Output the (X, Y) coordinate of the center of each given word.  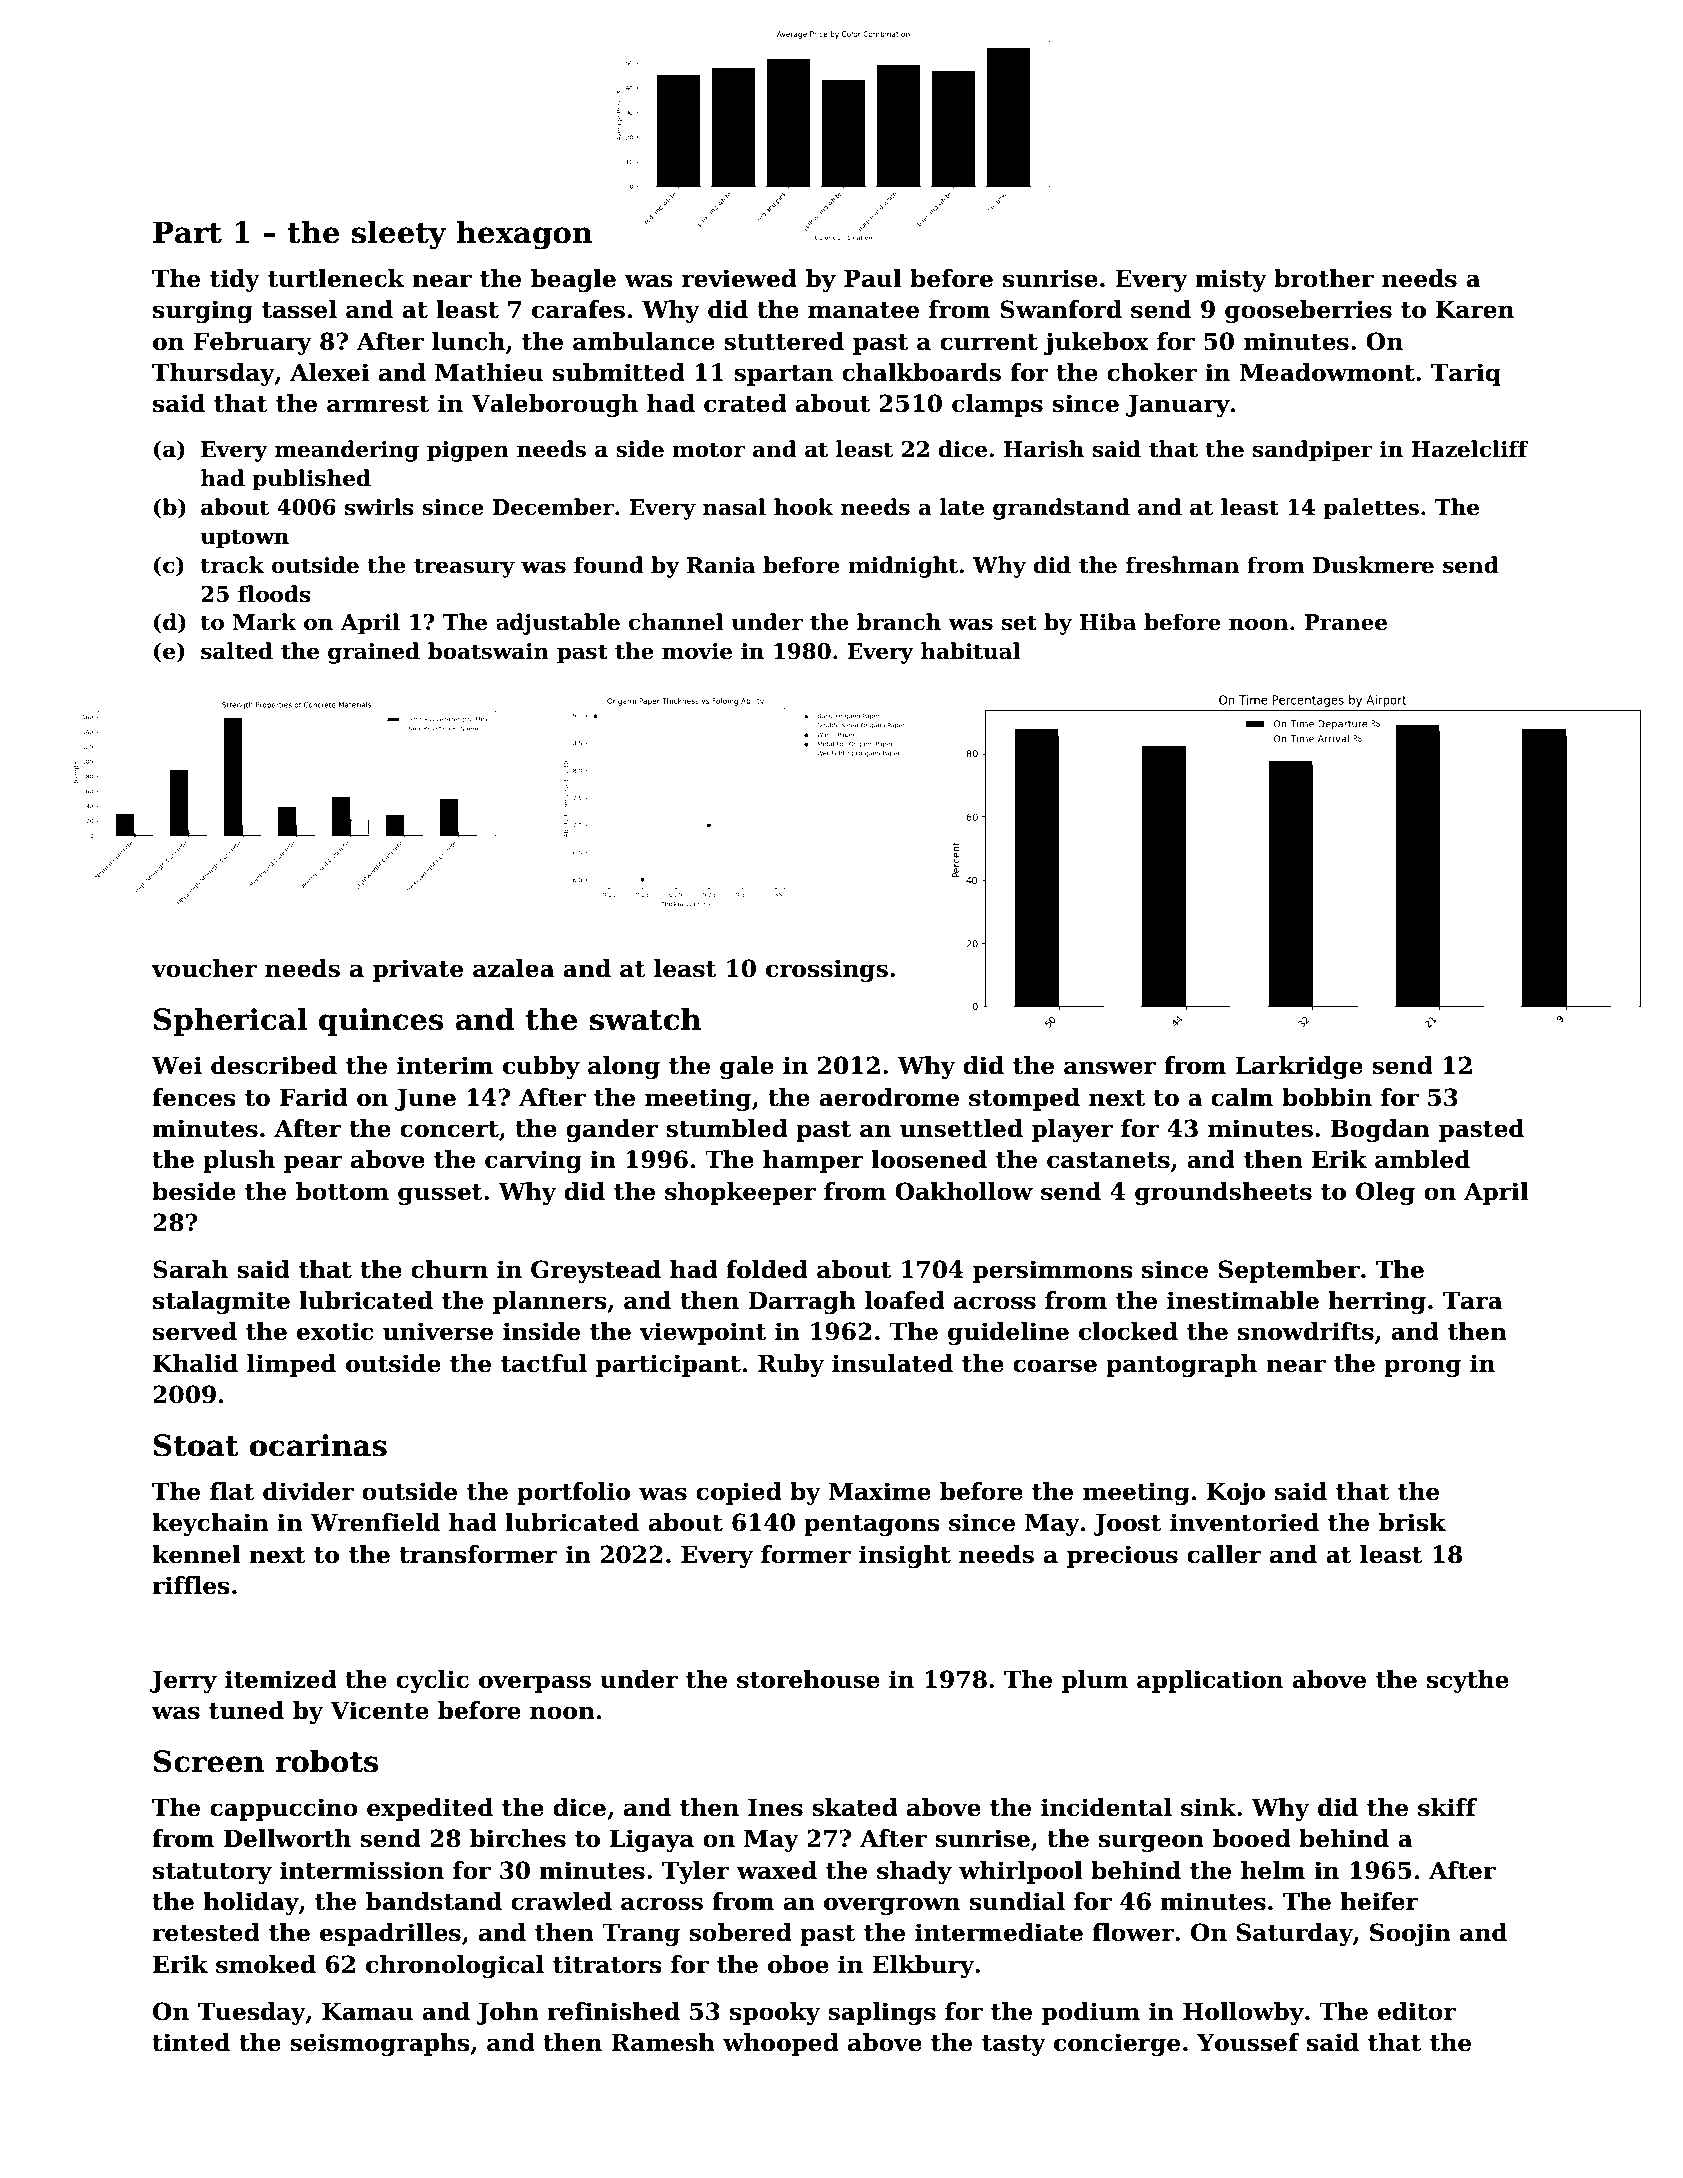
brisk (1412, 1522)
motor (708, 450)
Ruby (791, 1365)
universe (438, 1331)
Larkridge (1299, 1067)
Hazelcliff (1469, 449)
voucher (204, 968)
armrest (378, 404)
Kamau (367, 2012)
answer (1110, 1068)
